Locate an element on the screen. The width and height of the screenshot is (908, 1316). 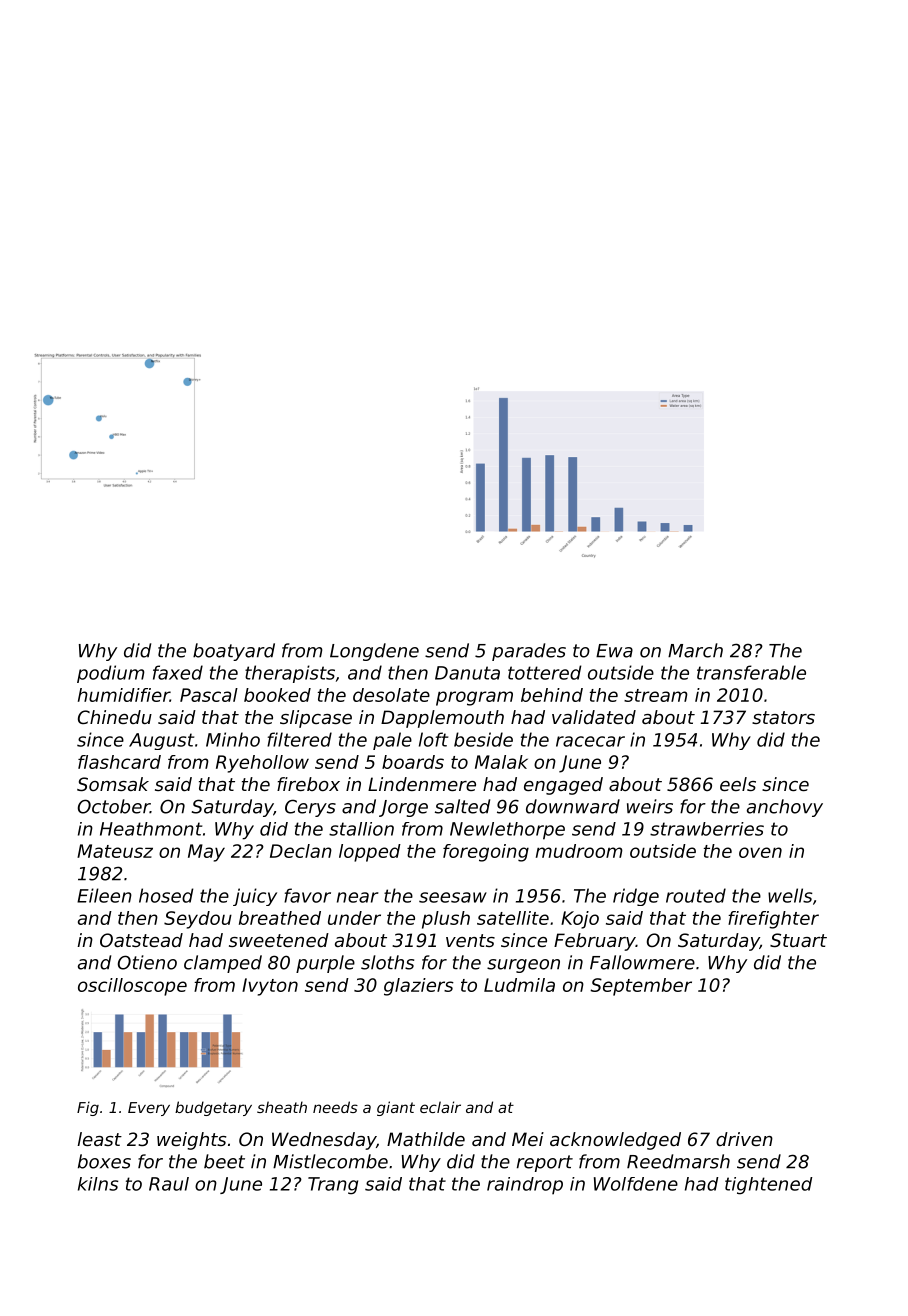
parades is located at coordinates (529, 652).
